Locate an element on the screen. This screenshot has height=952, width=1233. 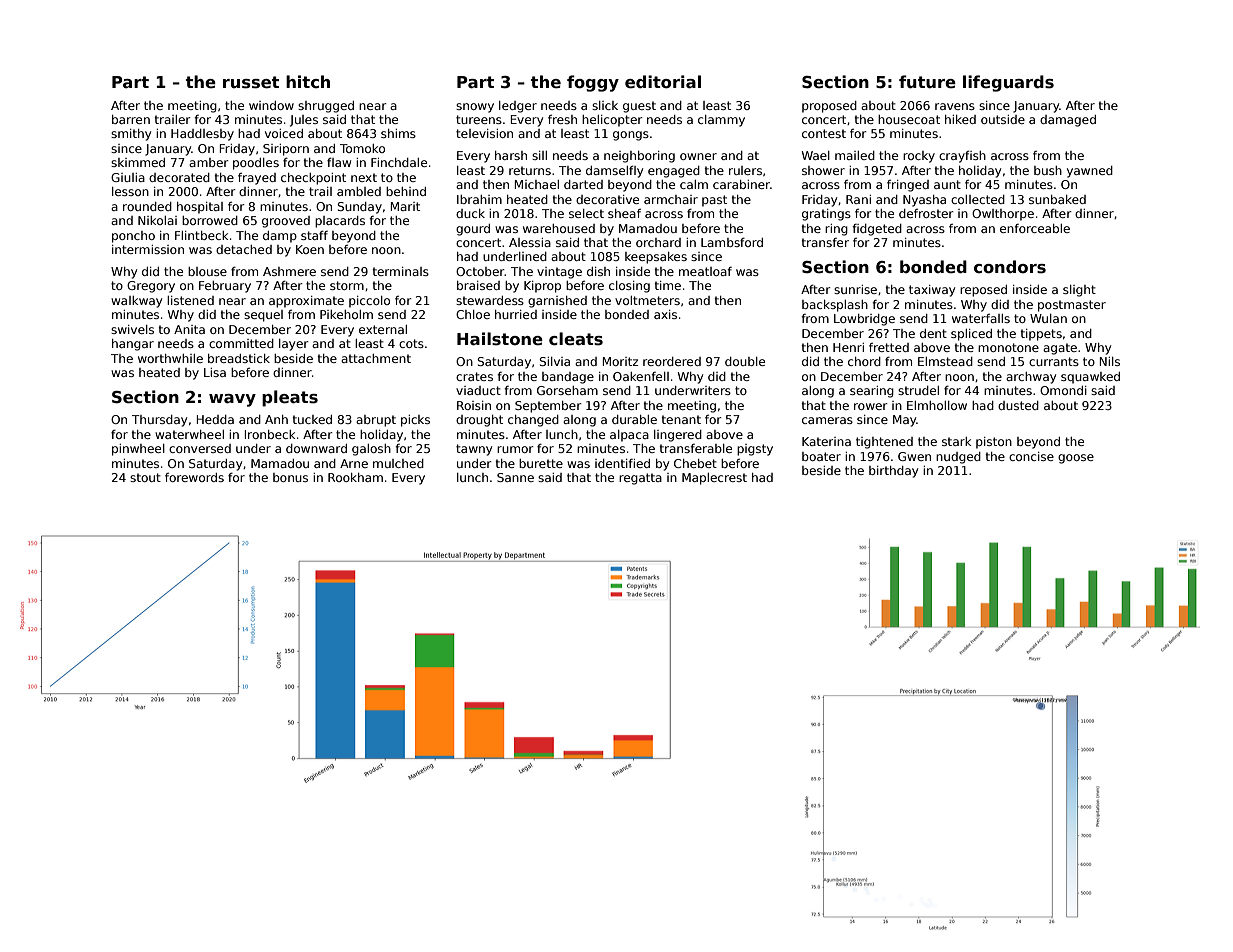
blouse is located at coordinates (207, 271).
